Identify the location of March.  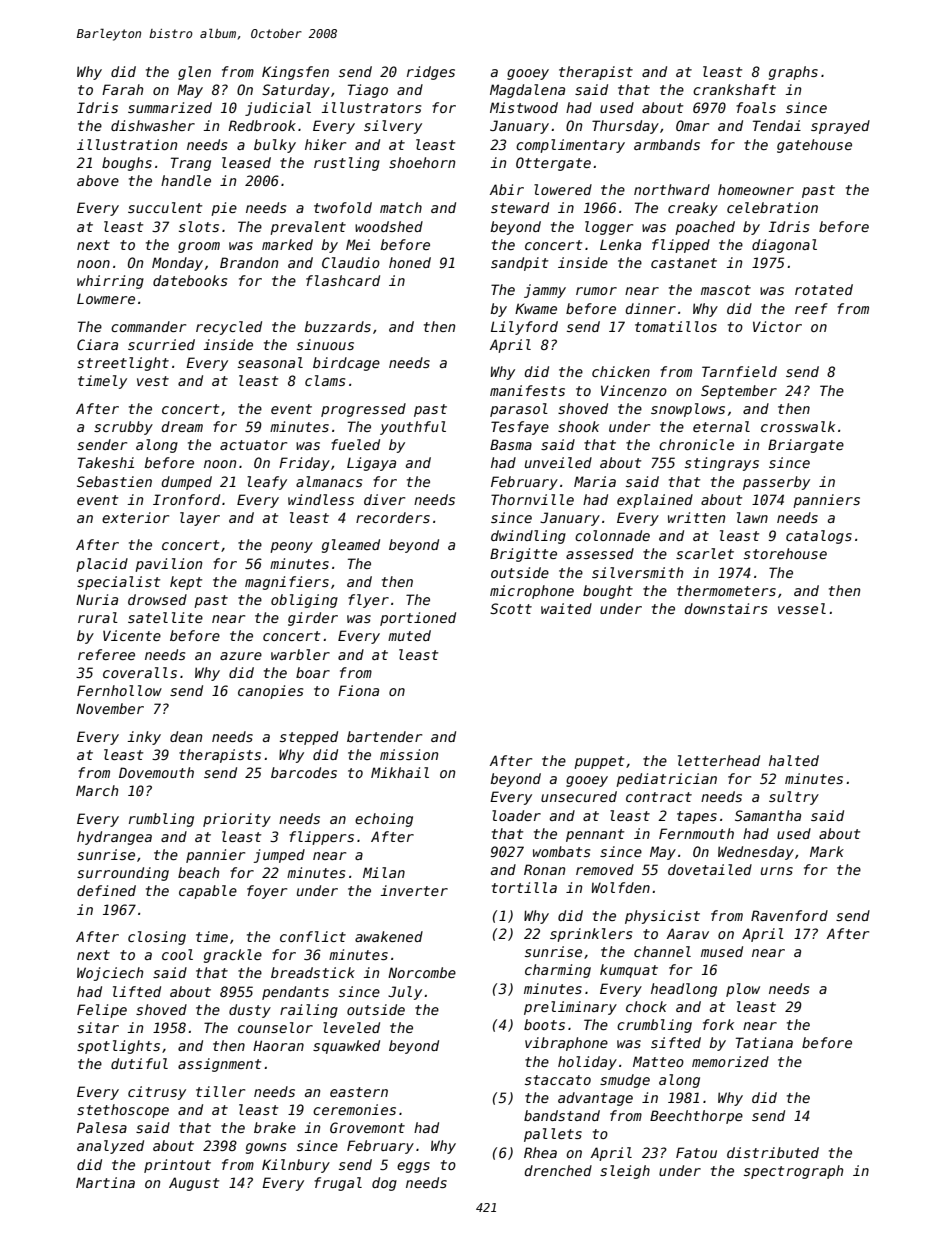
(97, 790).
